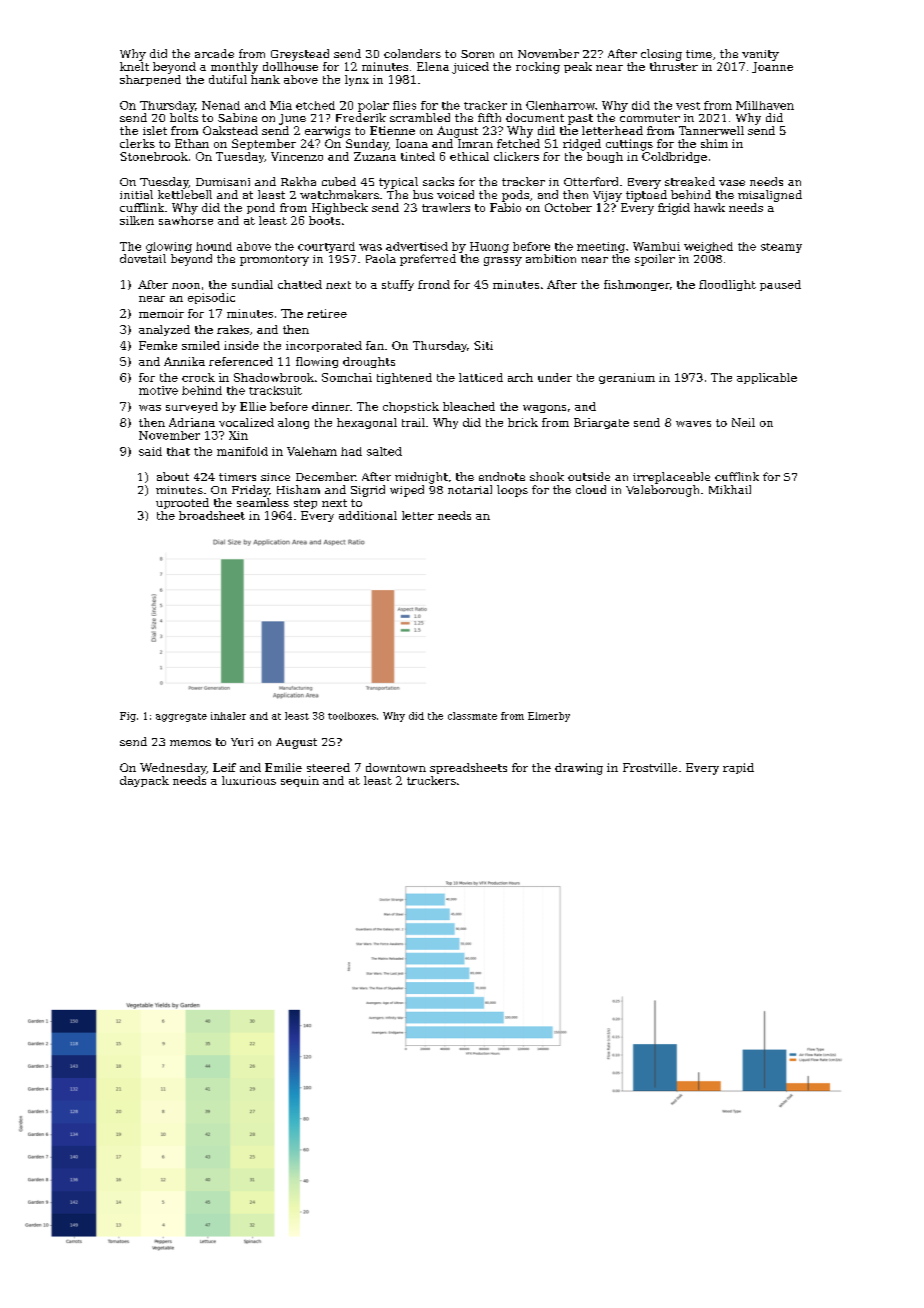 The image size is (924, 1308). I want to click on Soren, so click(477, 54).
